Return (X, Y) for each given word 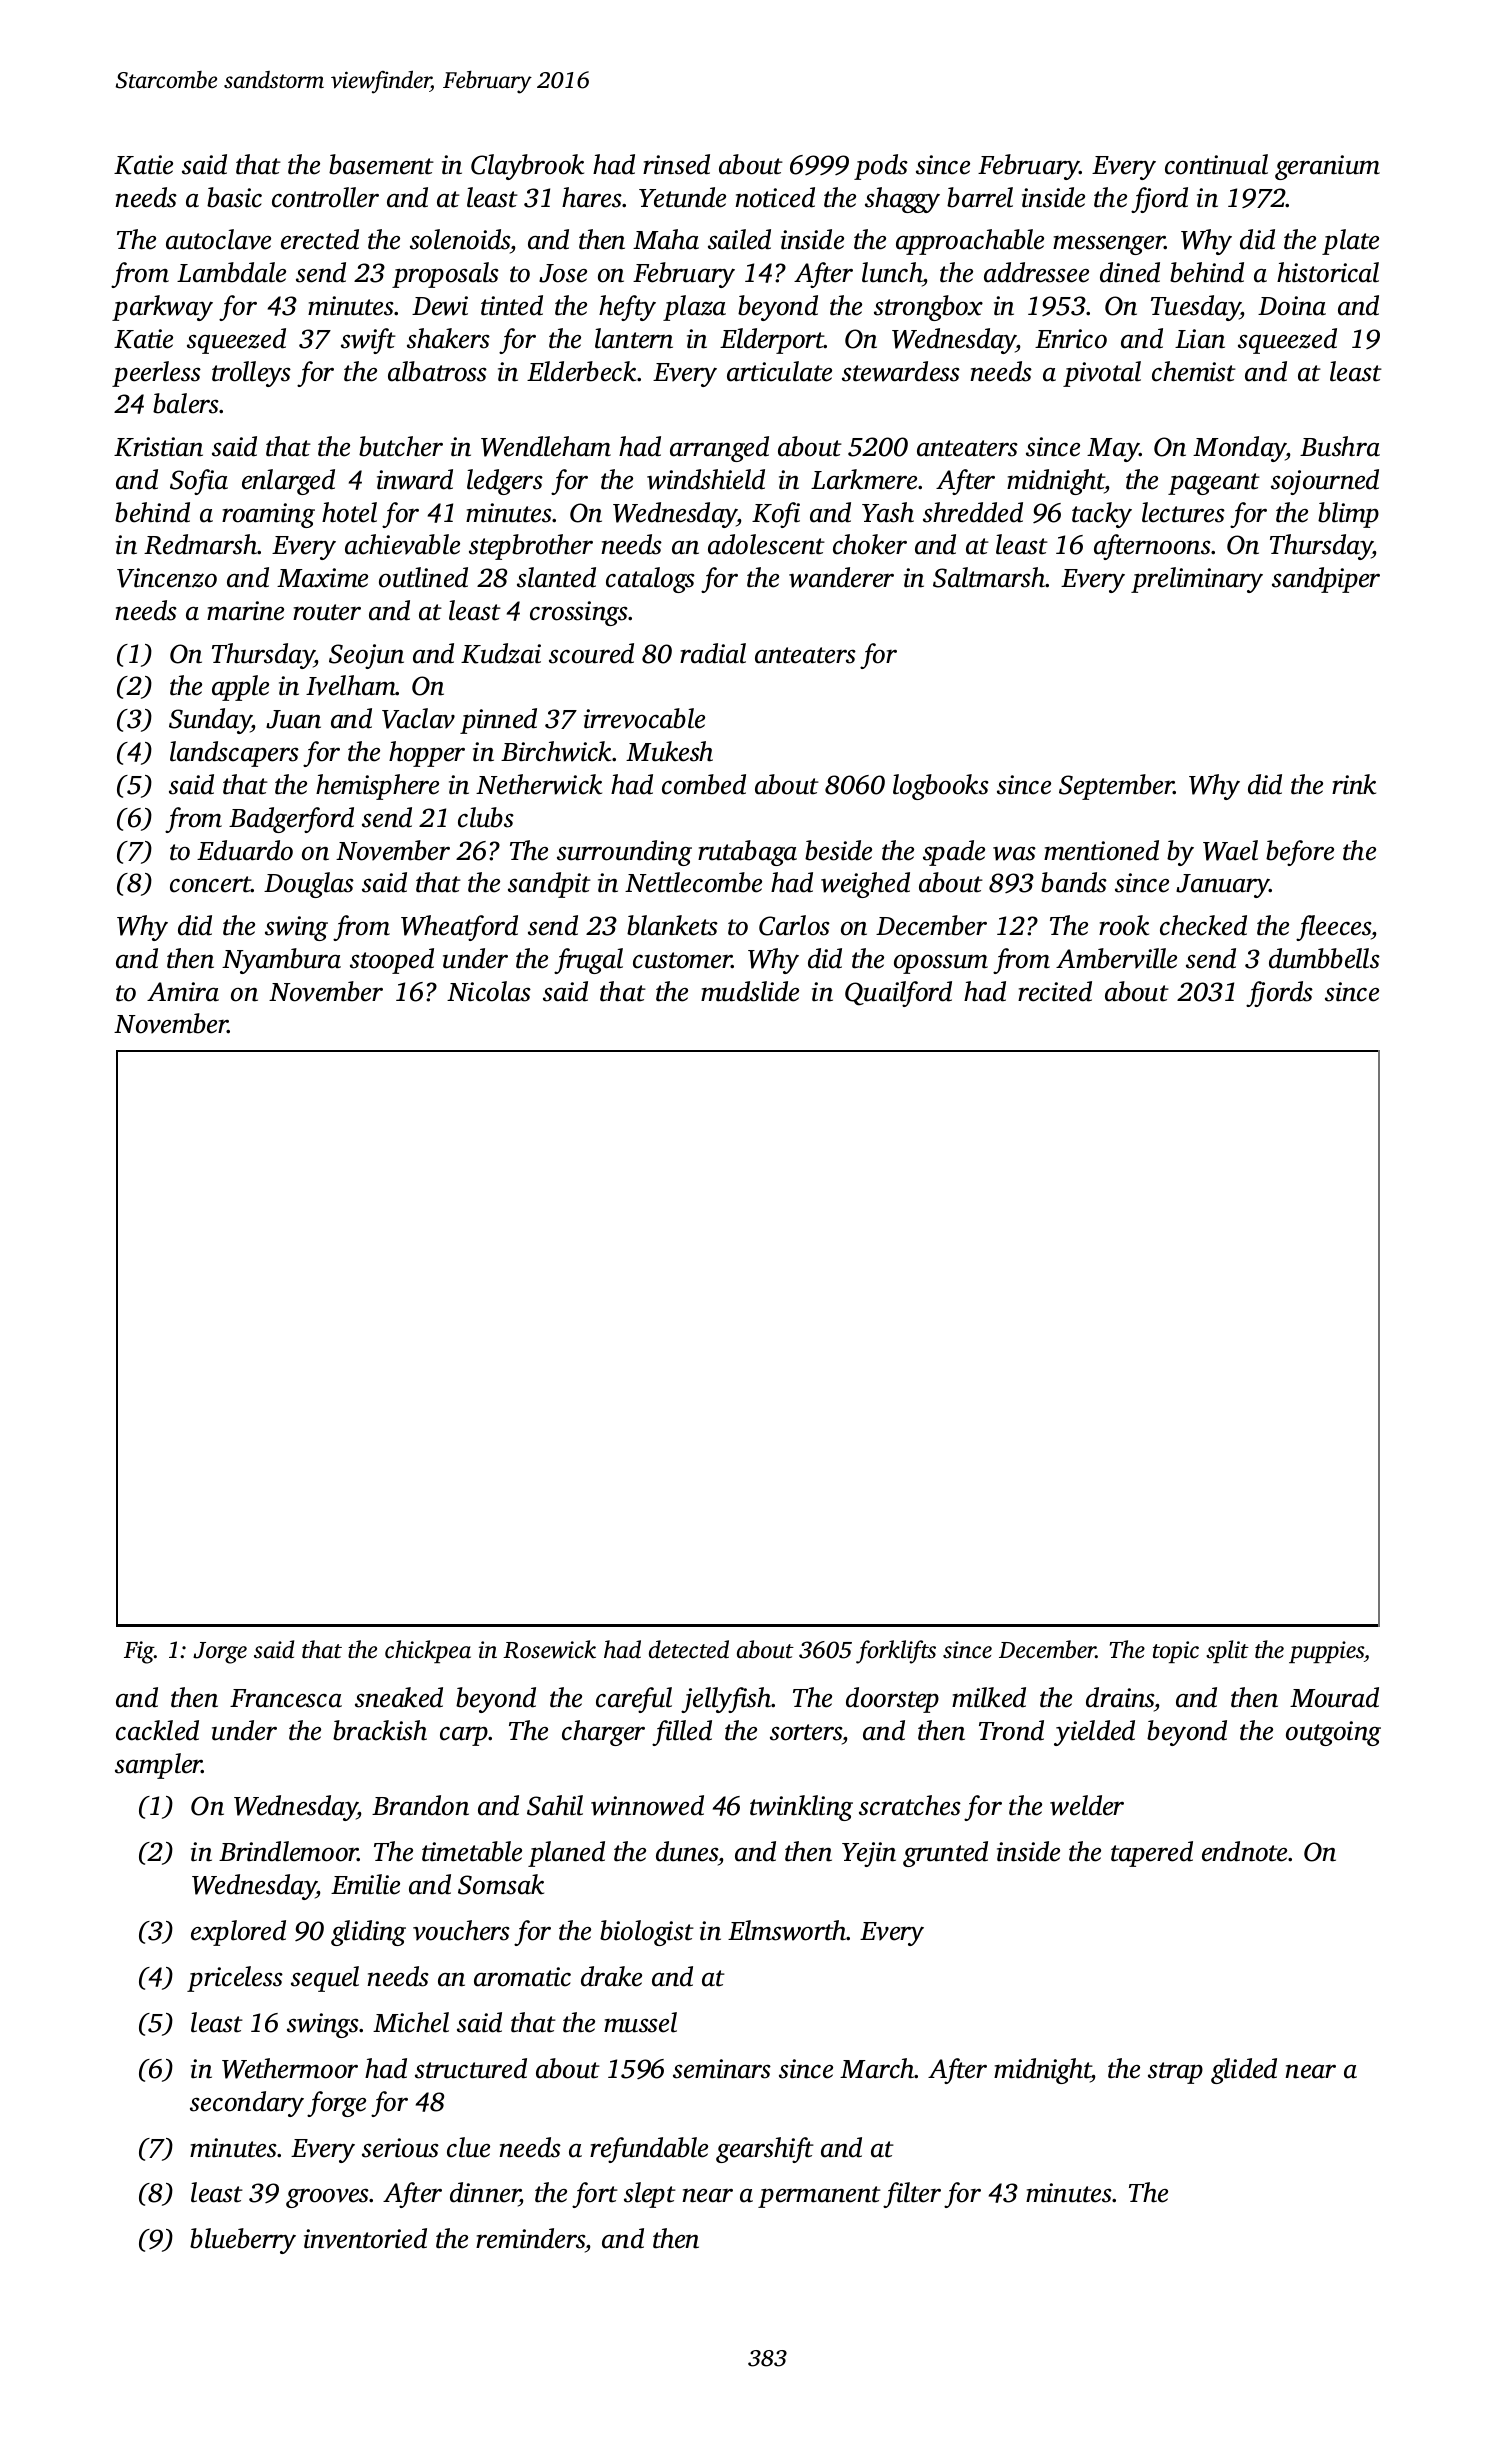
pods (881, 167)
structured (471, 2068)
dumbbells (1324, 958)
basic (234, 197)
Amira (183, 992)
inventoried (365, 2238)
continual (1216, 164)
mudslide (750, 991)
